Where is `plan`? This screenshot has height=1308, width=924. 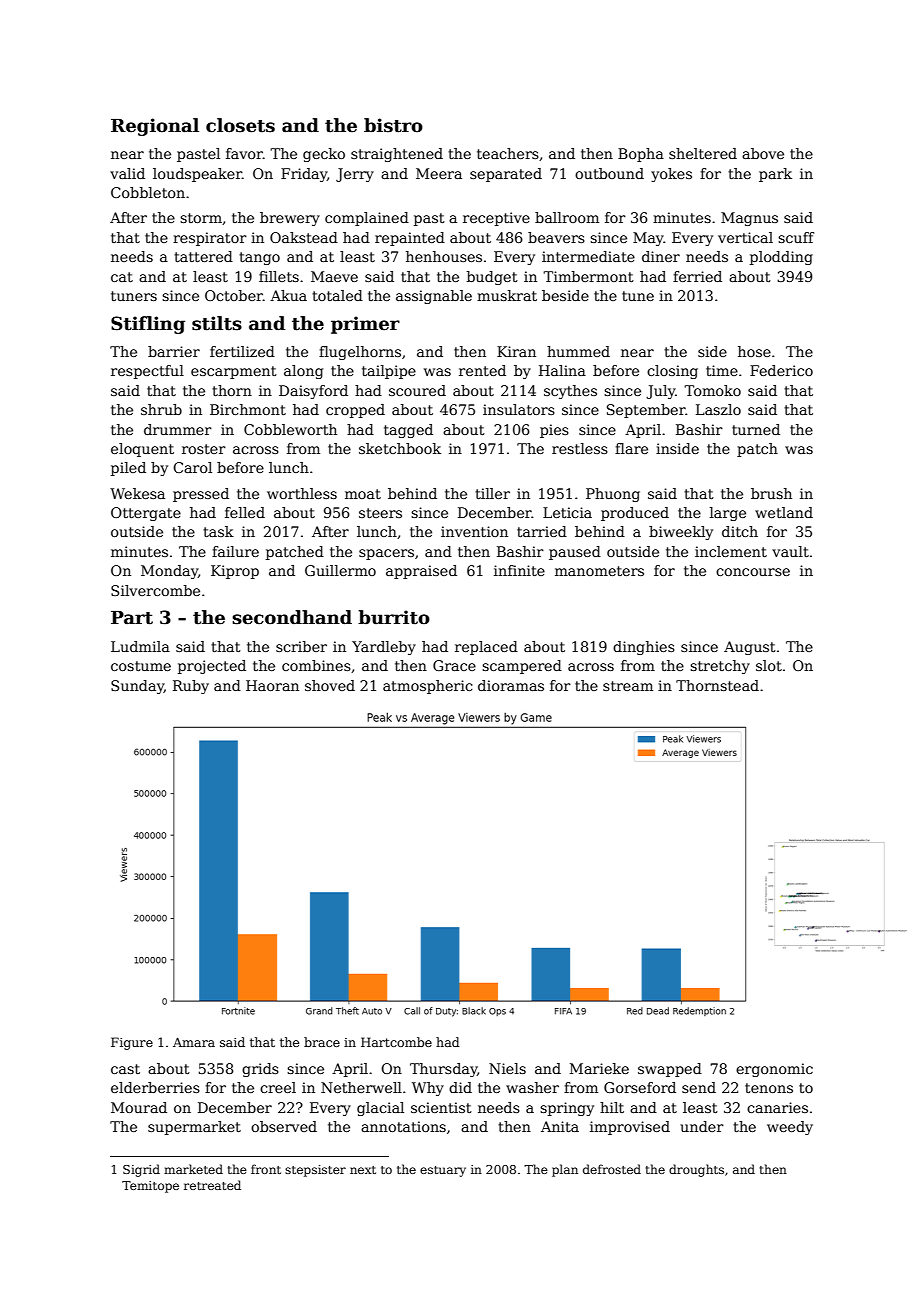 plan is located at coordinates (565, 1170).
